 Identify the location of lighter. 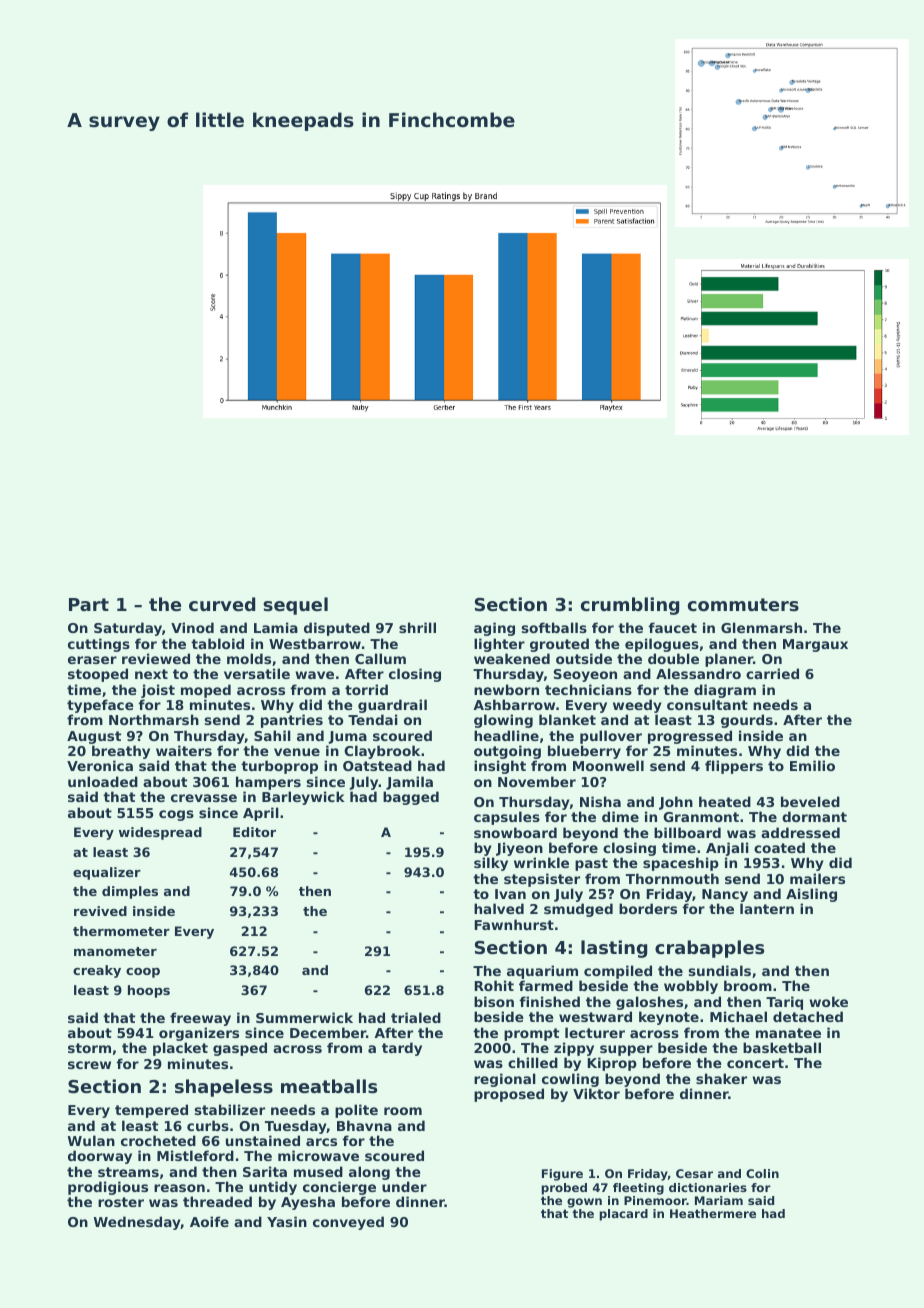
(499, 645).
